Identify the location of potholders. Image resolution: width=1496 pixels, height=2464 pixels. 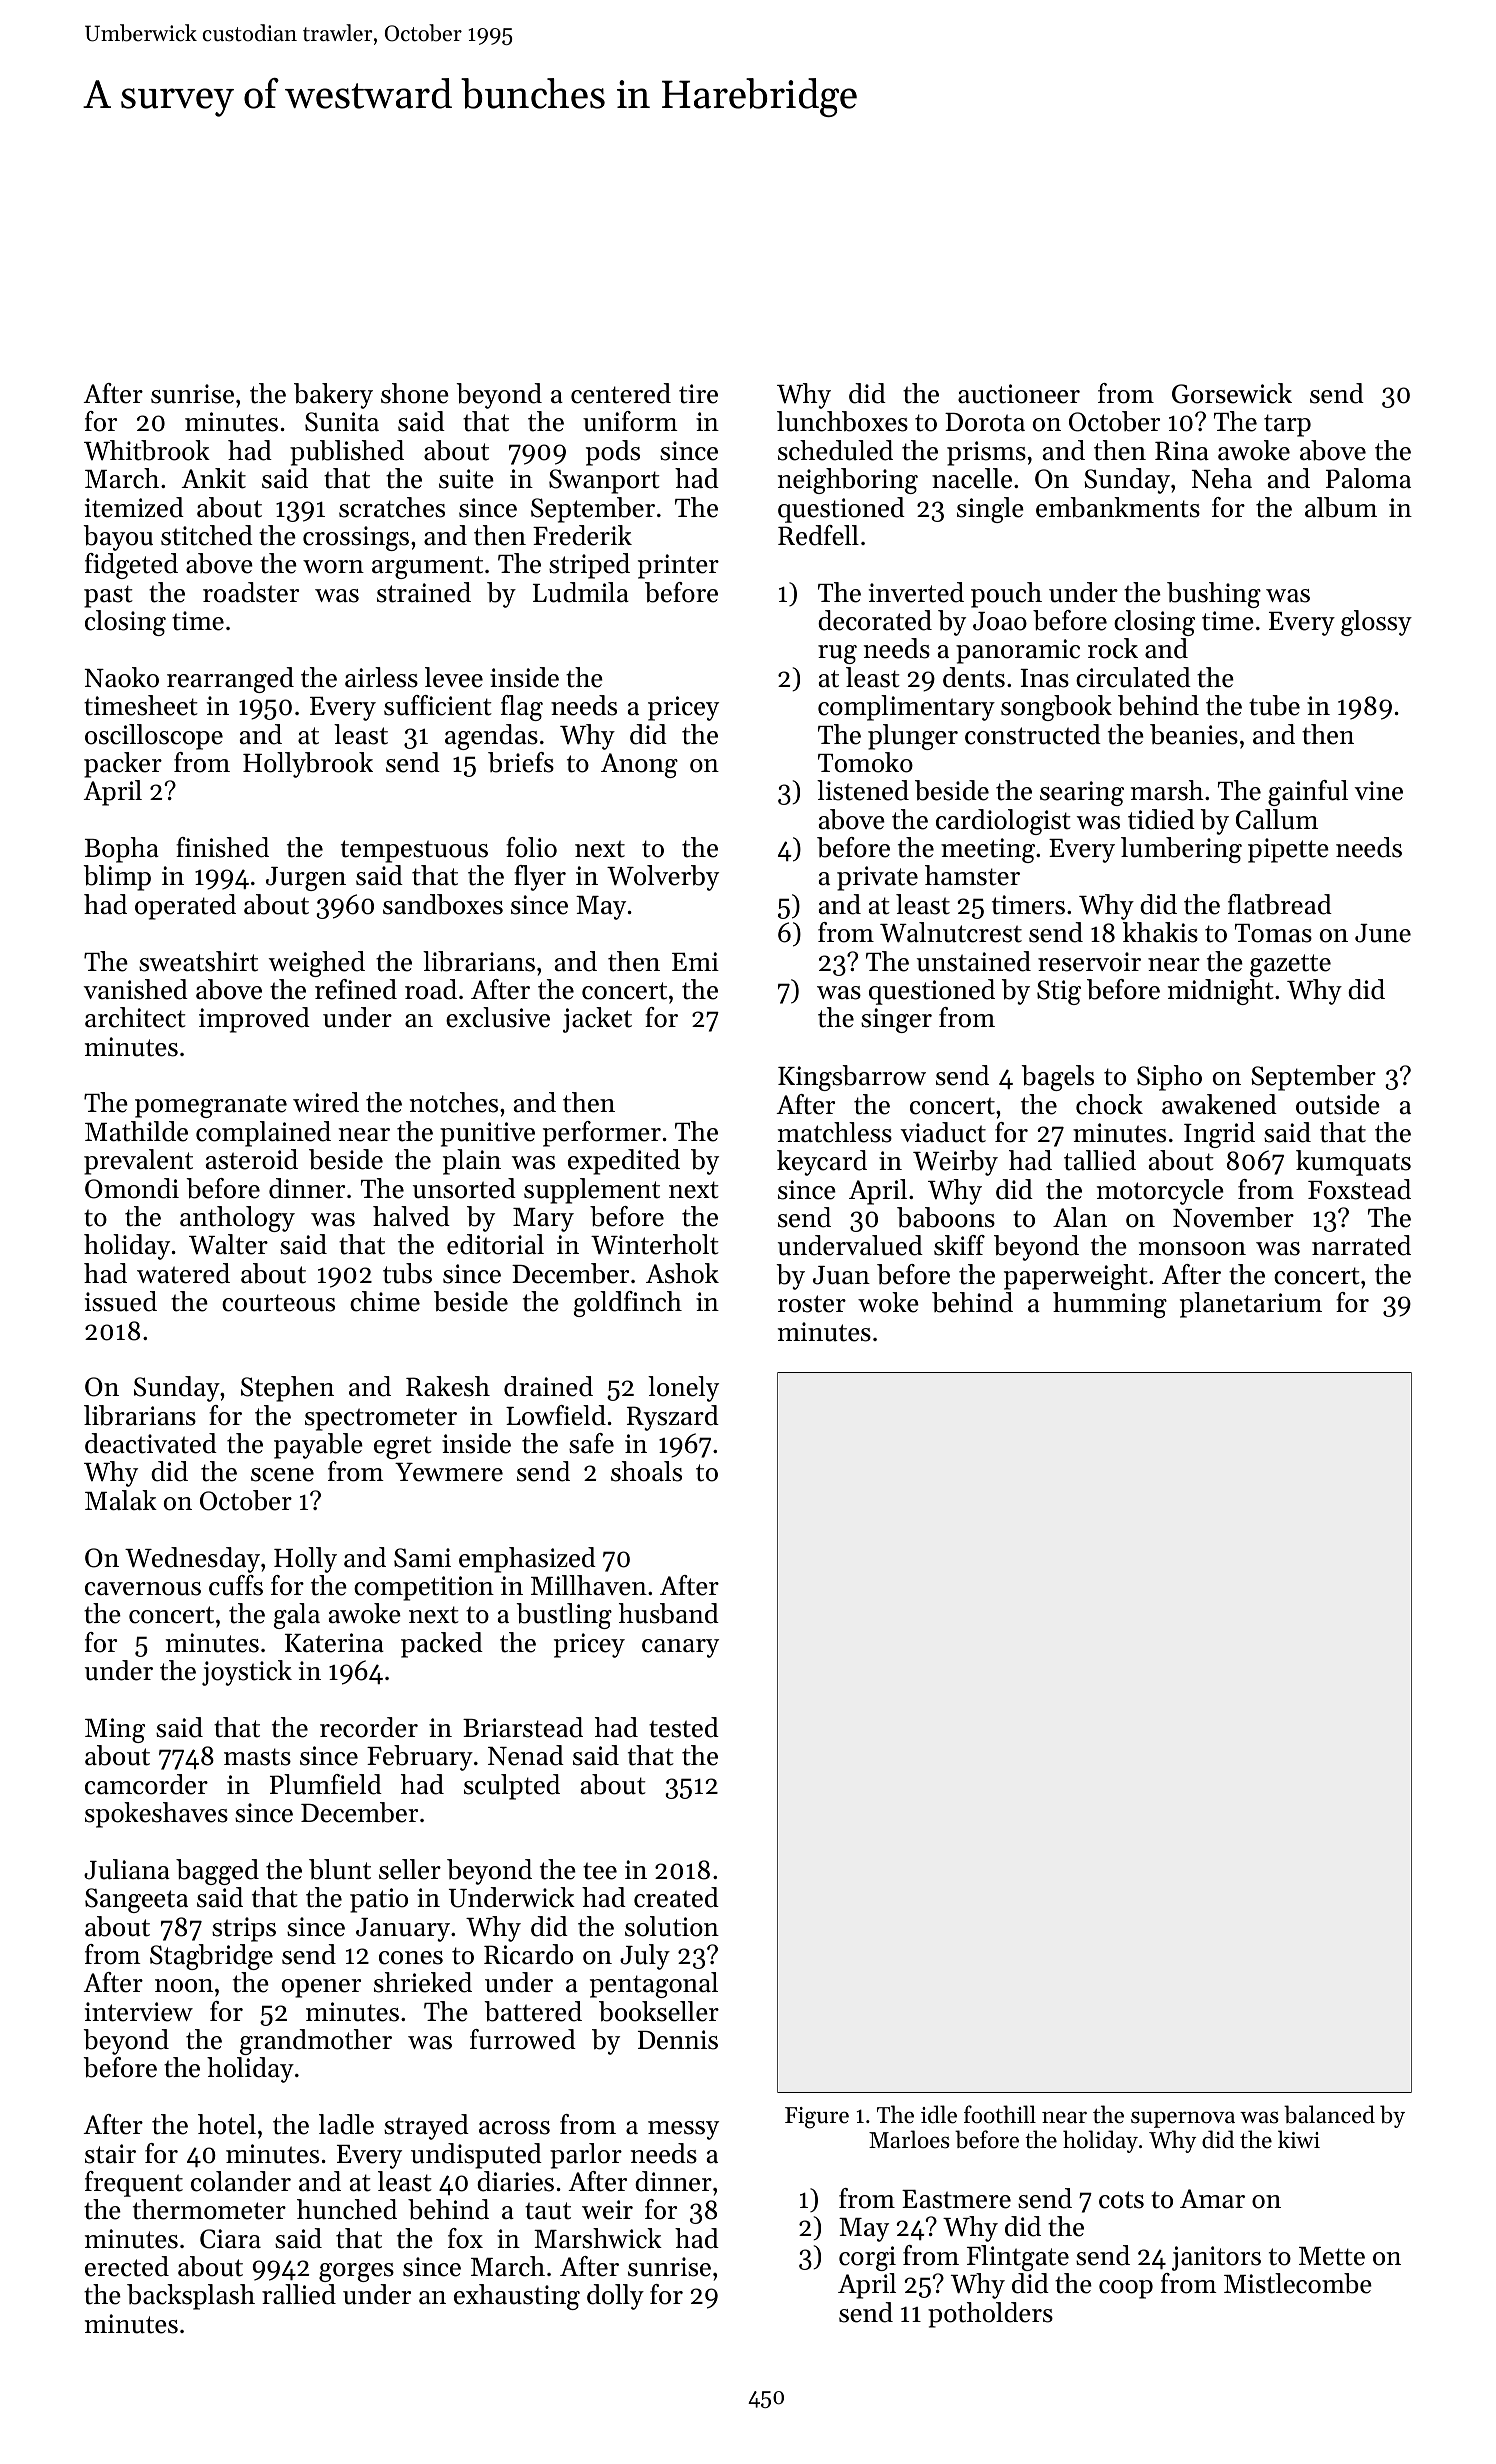
(990, 2315).
